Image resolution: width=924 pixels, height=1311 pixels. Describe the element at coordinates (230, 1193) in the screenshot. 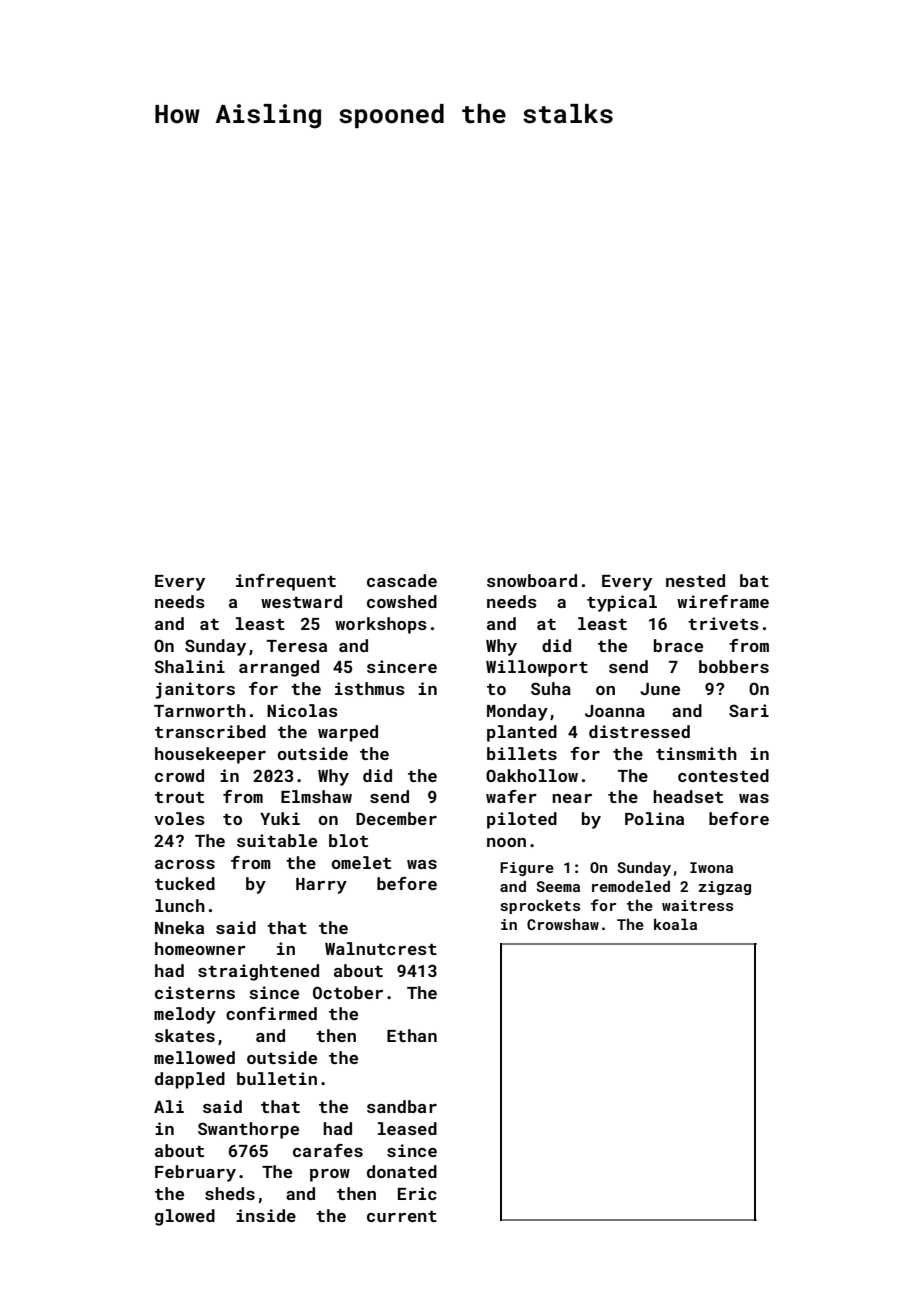

I see `sheds` at that location.
